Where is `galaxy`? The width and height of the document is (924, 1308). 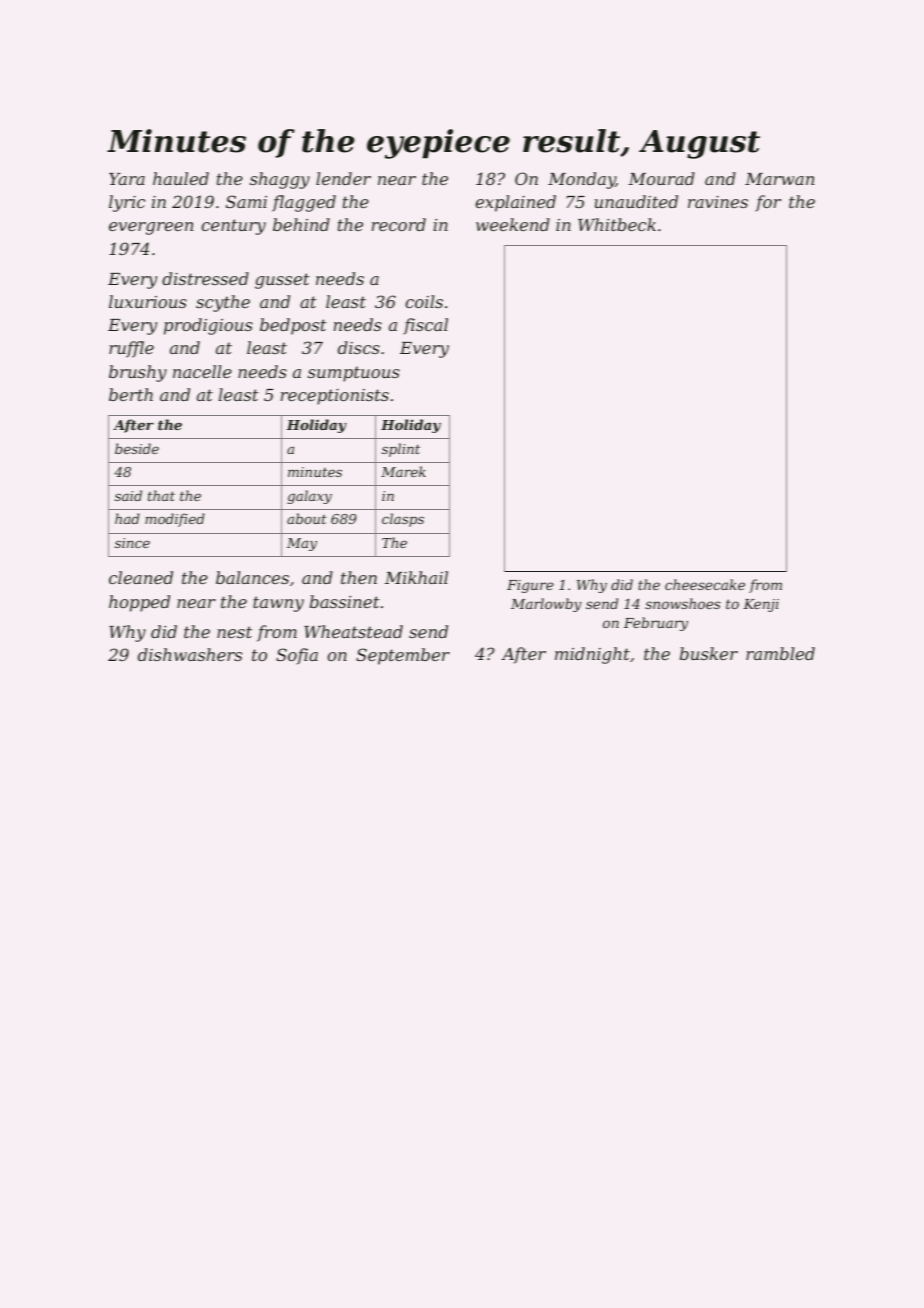
galaxy is located at coordinates (309, 497).
